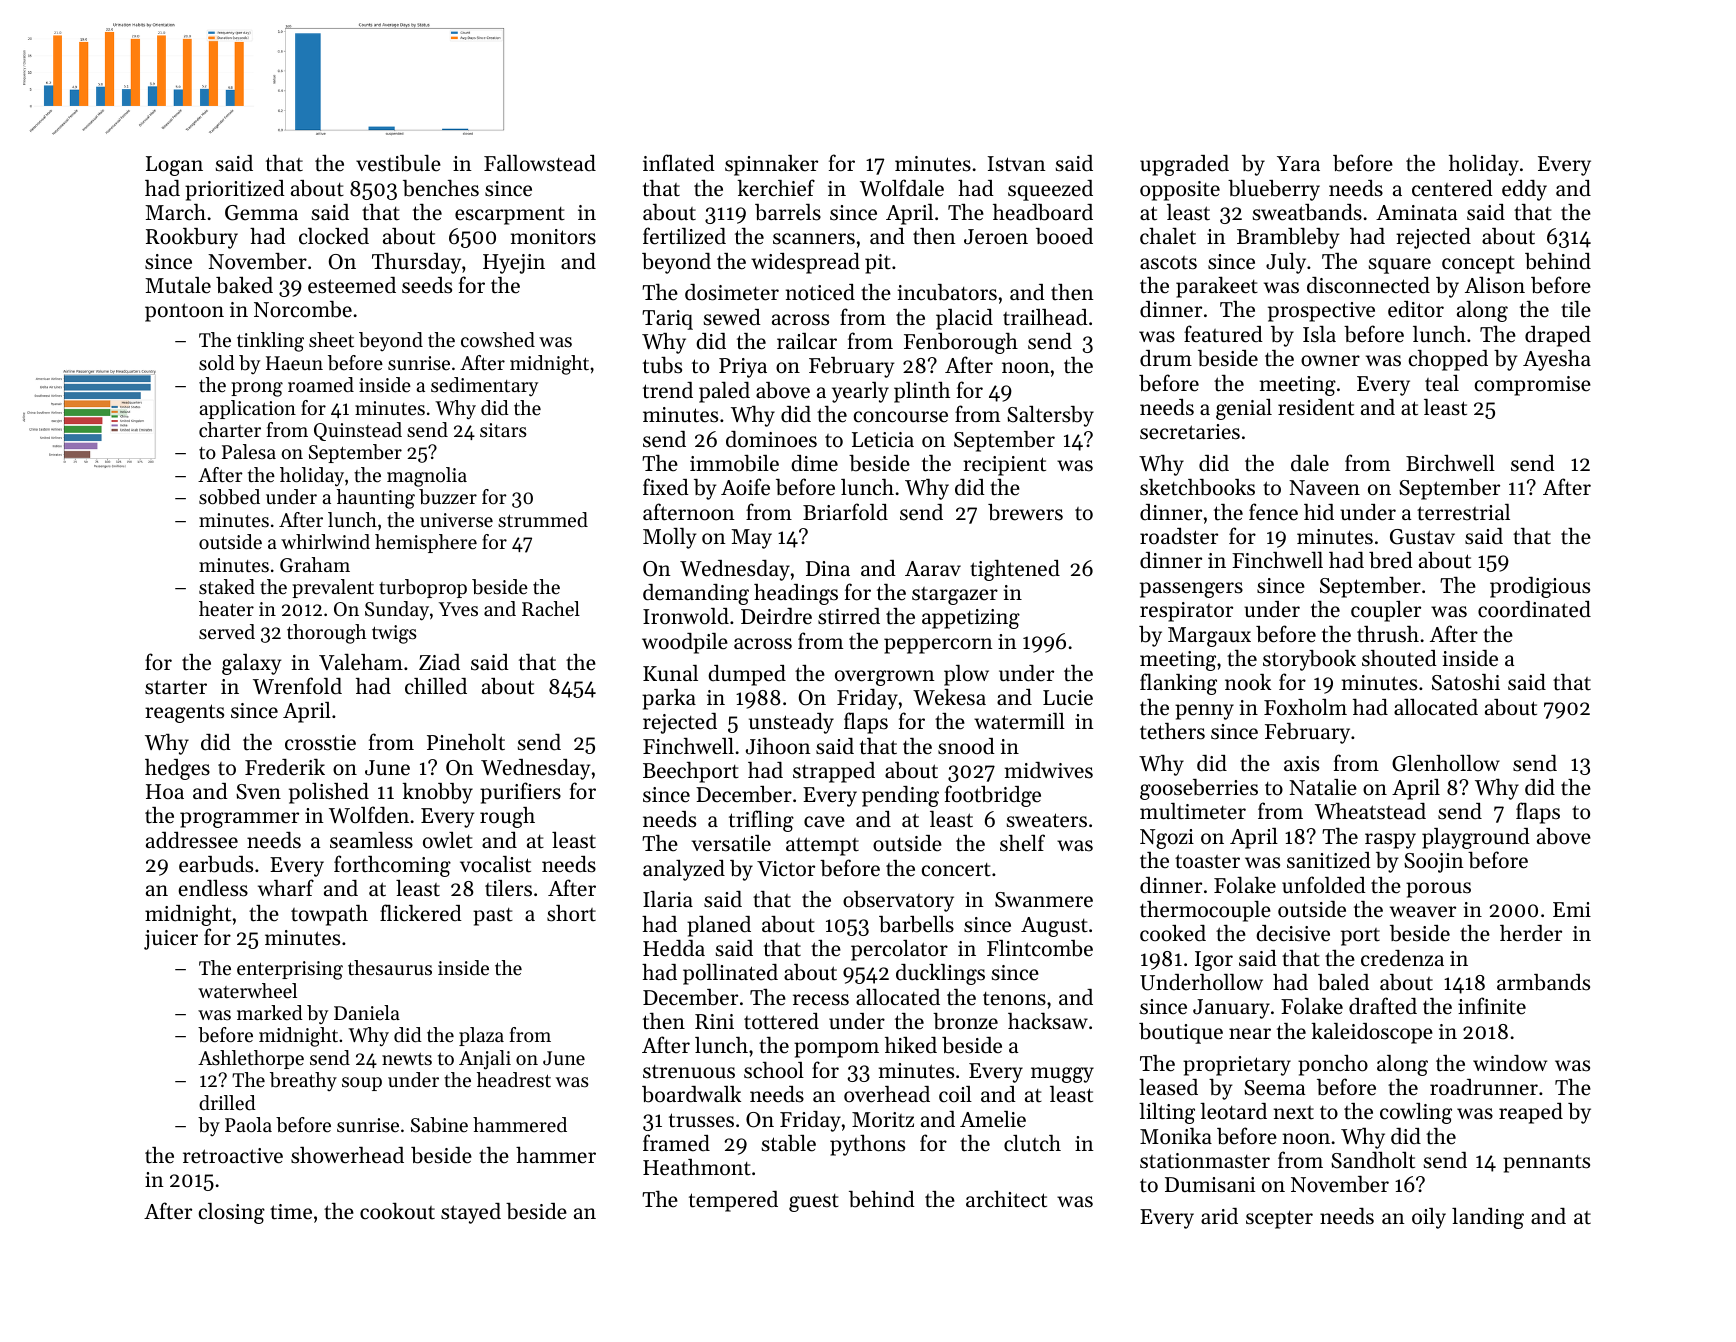  What do you see at coordinates (993, 796) in the image?
I see `footbridge` at bounding box center [993, 796].
